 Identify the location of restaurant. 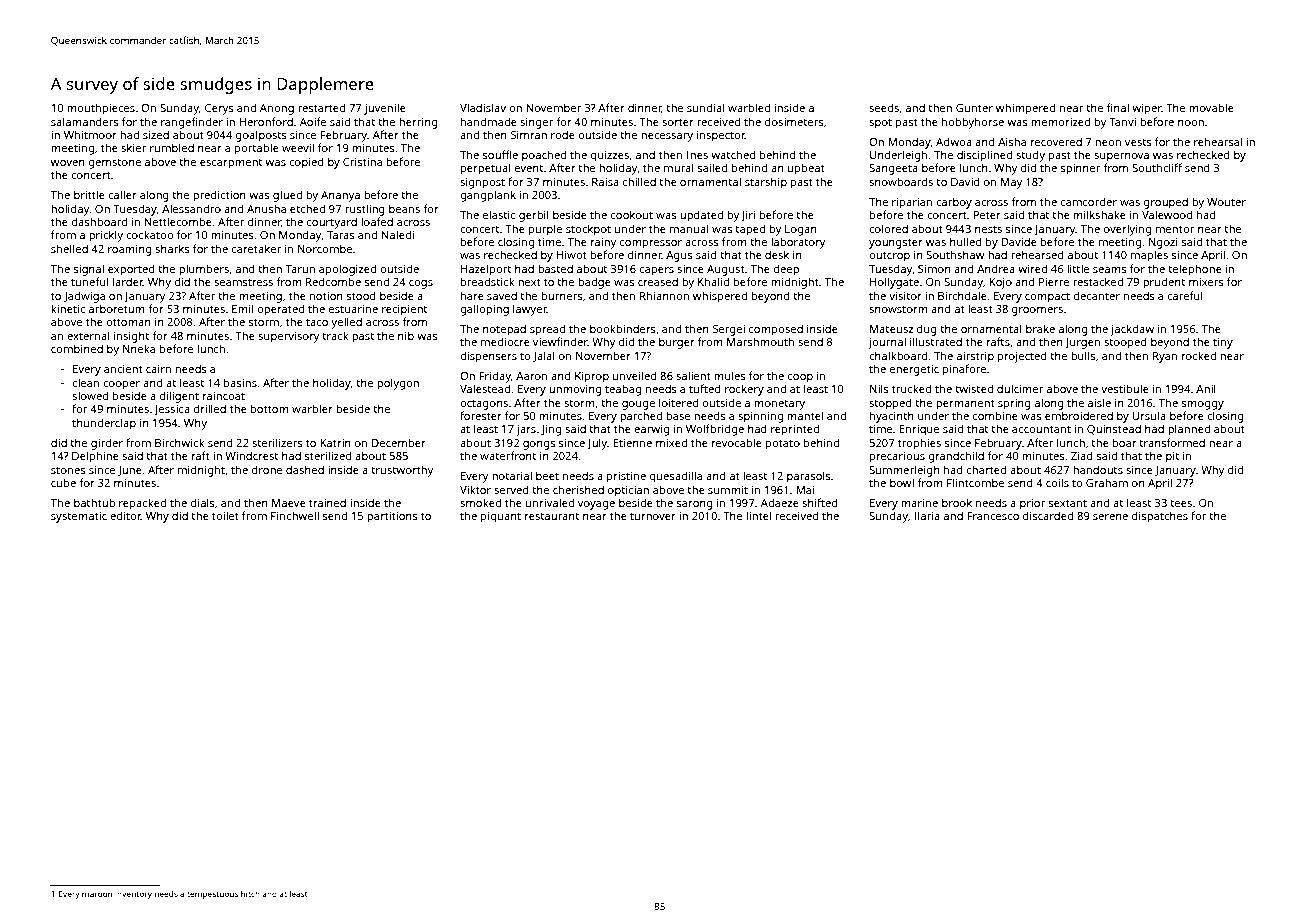
(552, 516).
